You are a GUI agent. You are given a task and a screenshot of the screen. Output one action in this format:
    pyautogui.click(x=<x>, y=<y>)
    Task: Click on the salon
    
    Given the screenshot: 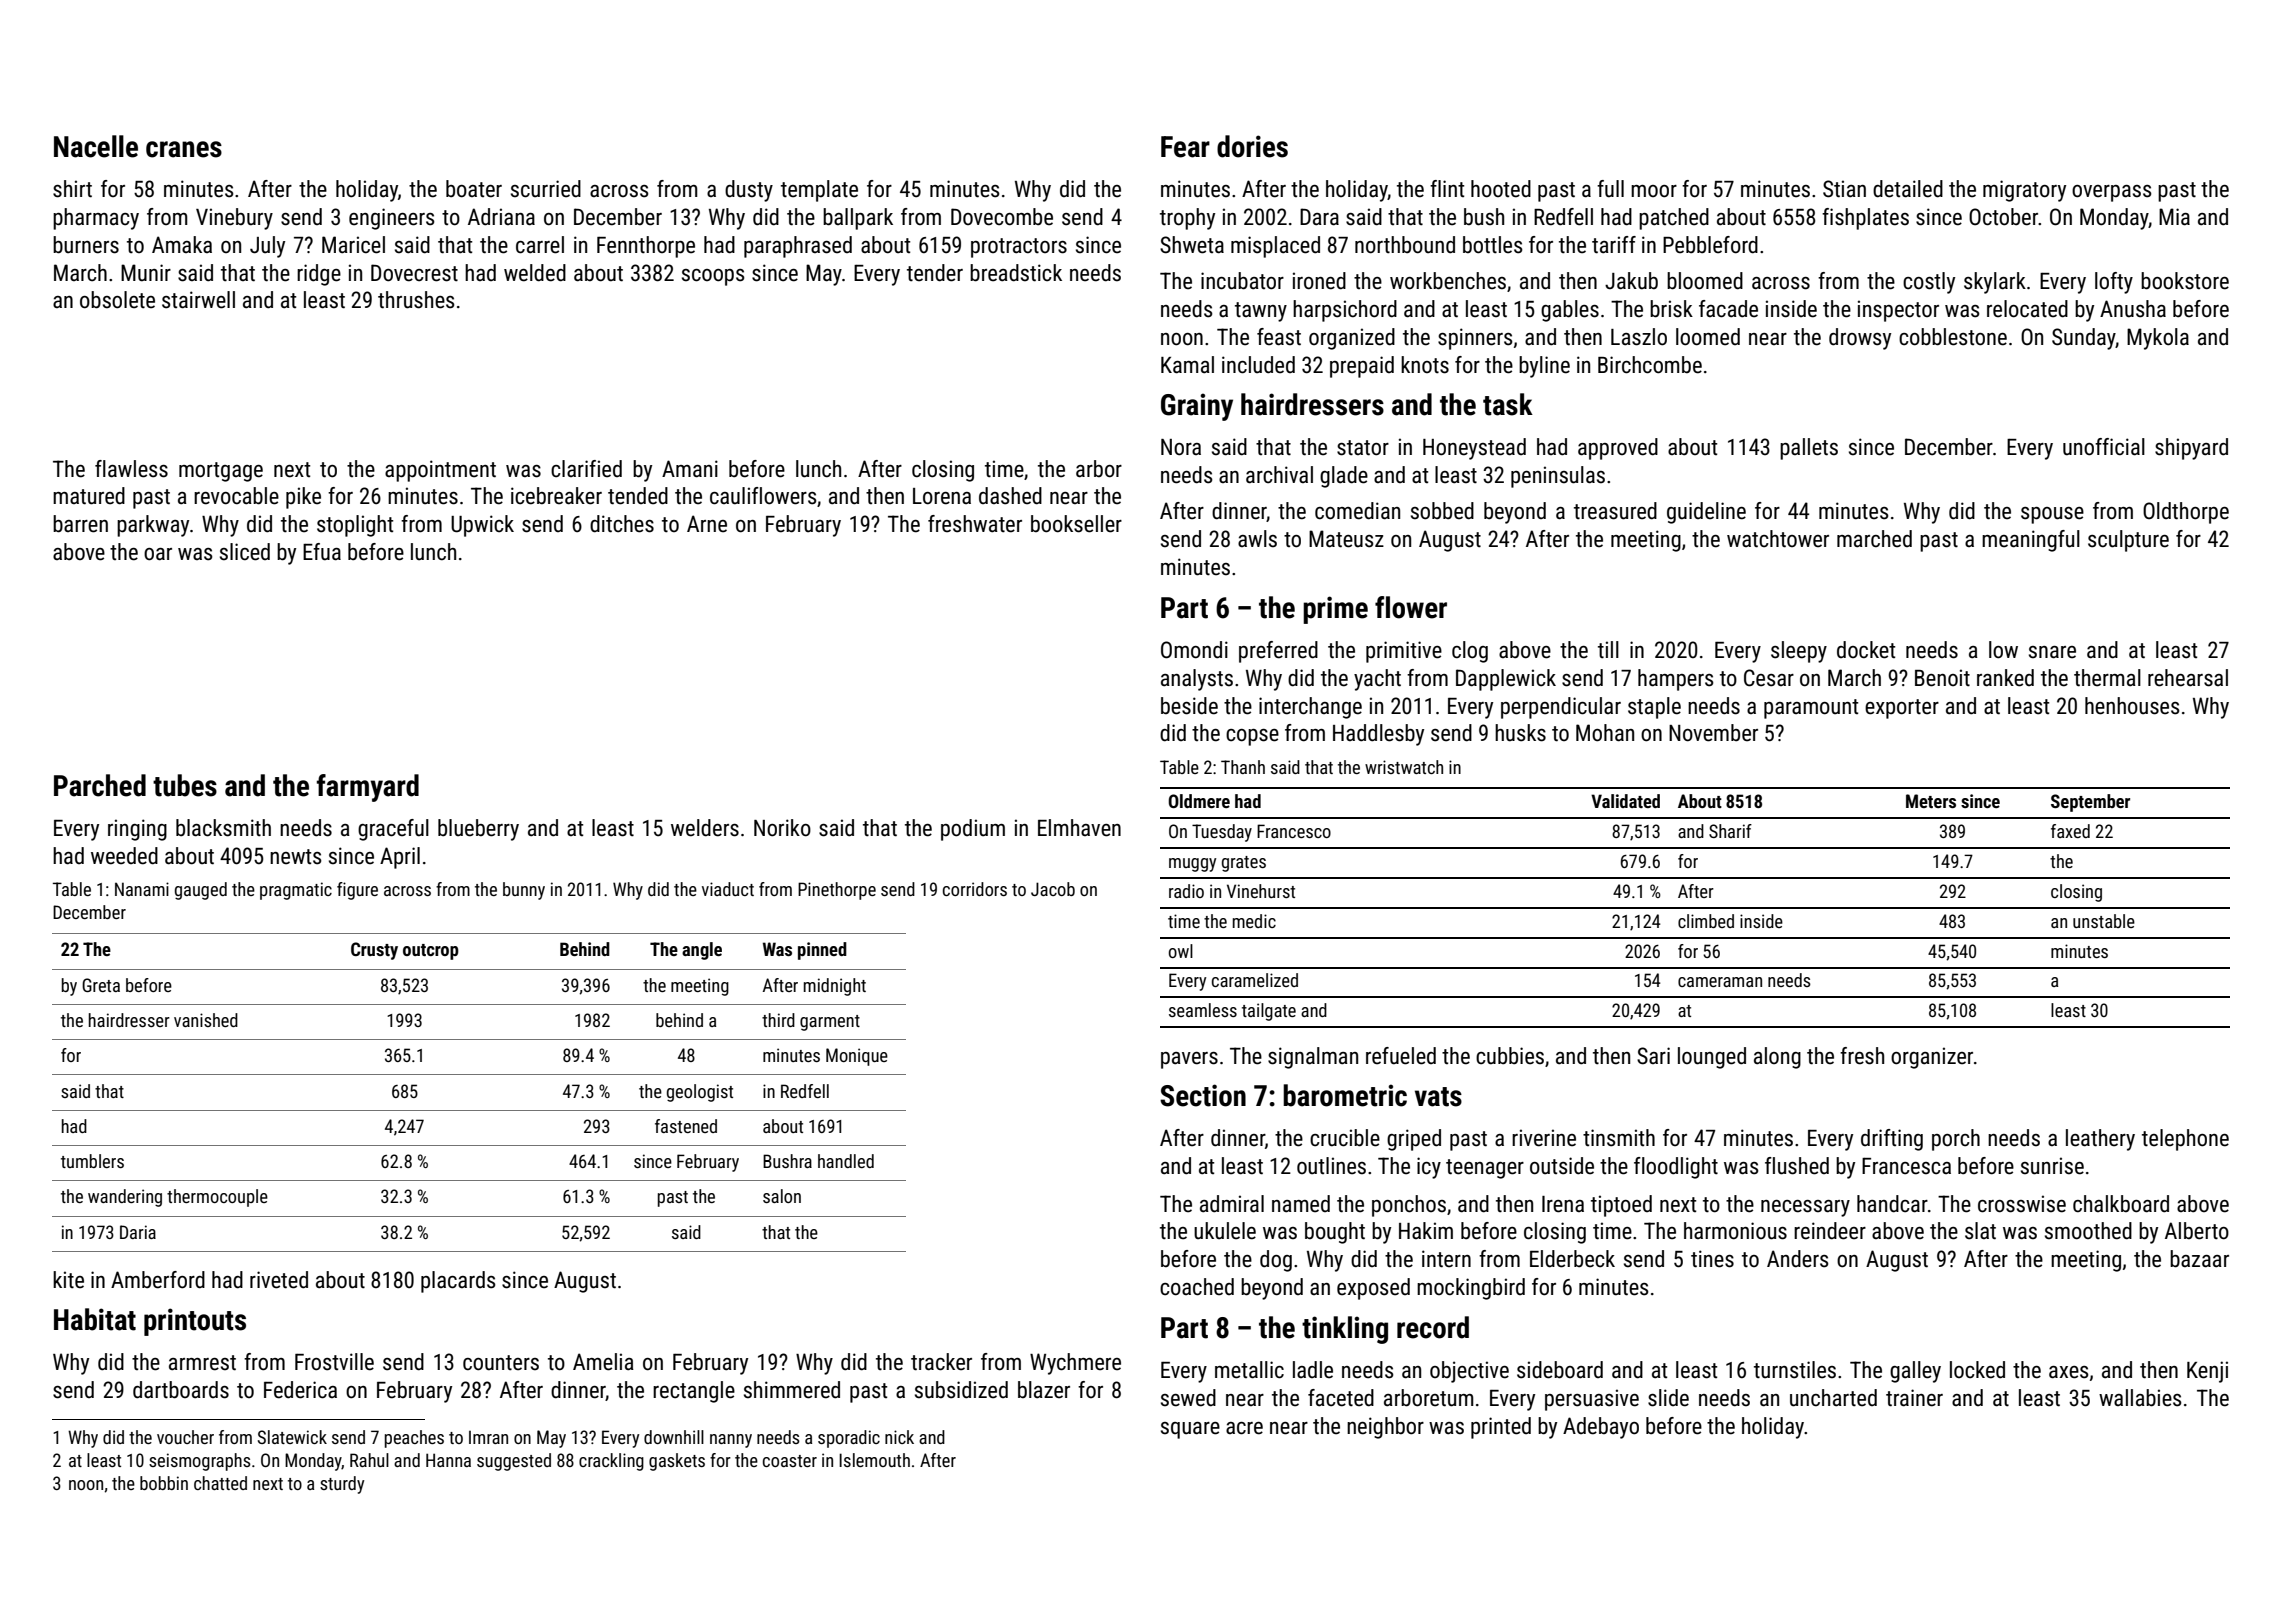 What is the action you would take?
    pyautogui.click(x=782, y=1196)
